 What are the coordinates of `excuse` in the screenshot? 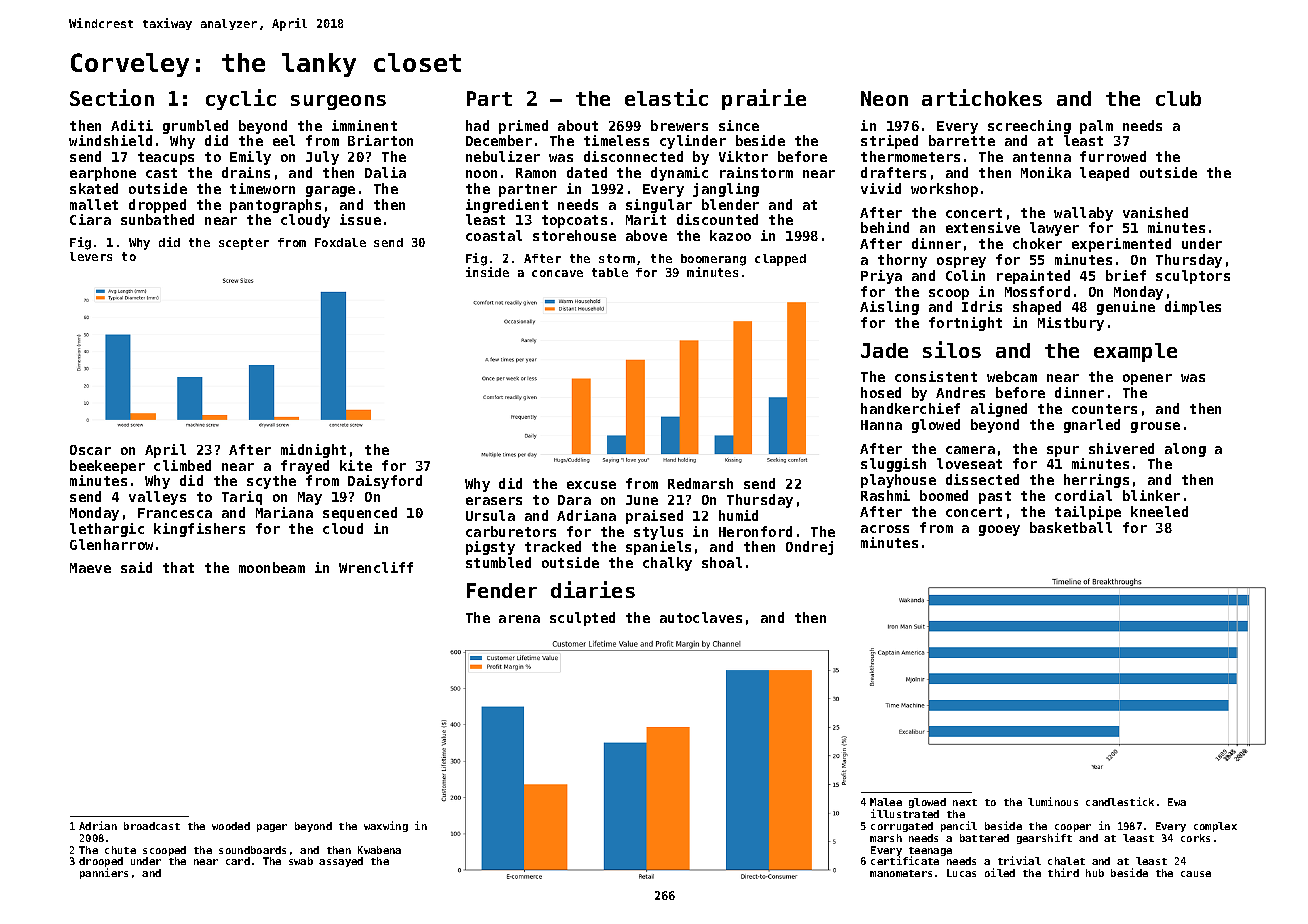 It's located at (591, 485).
